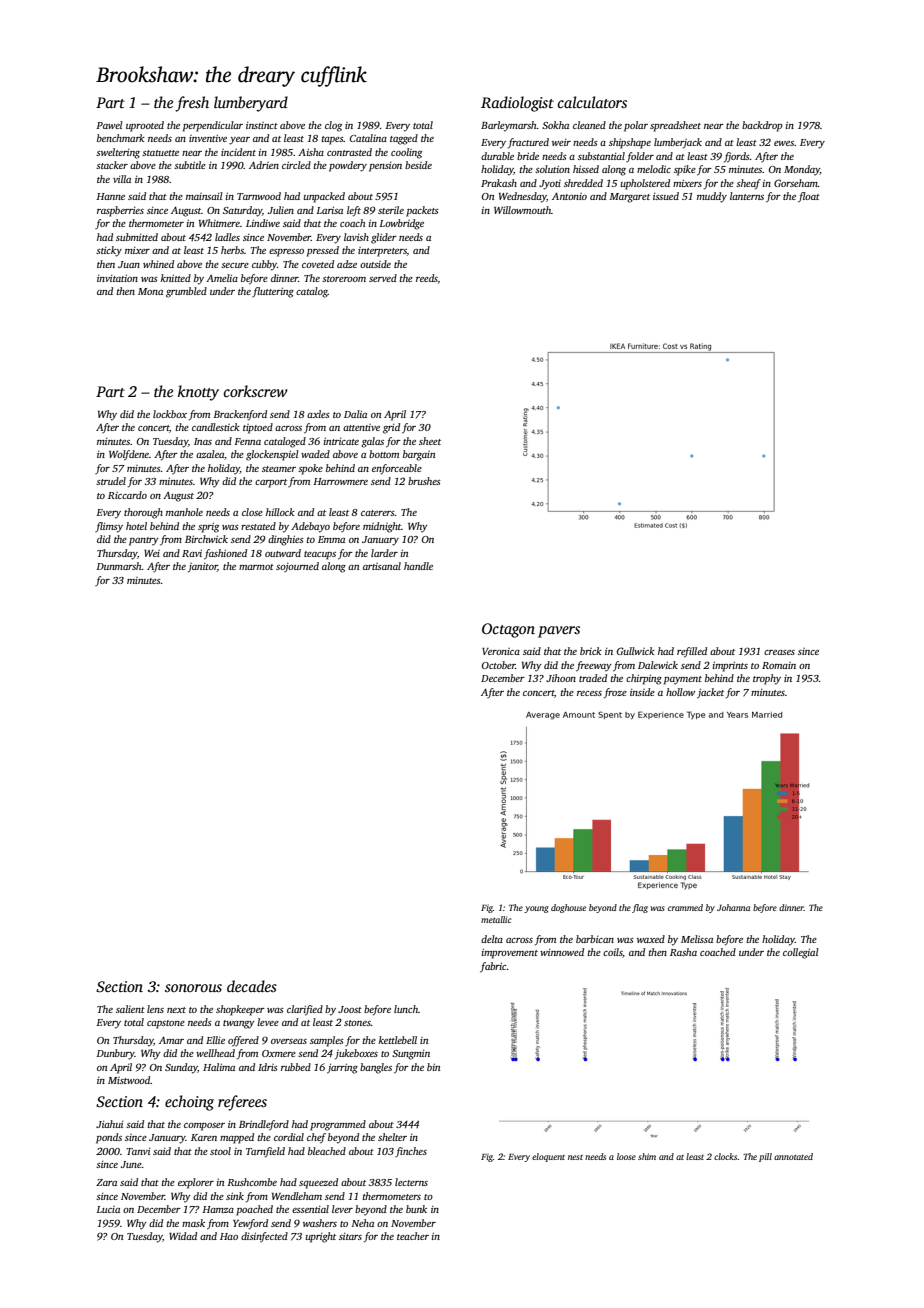 This page has height=1308, width=924. I want to click on bunk, so click(416, 1209).
